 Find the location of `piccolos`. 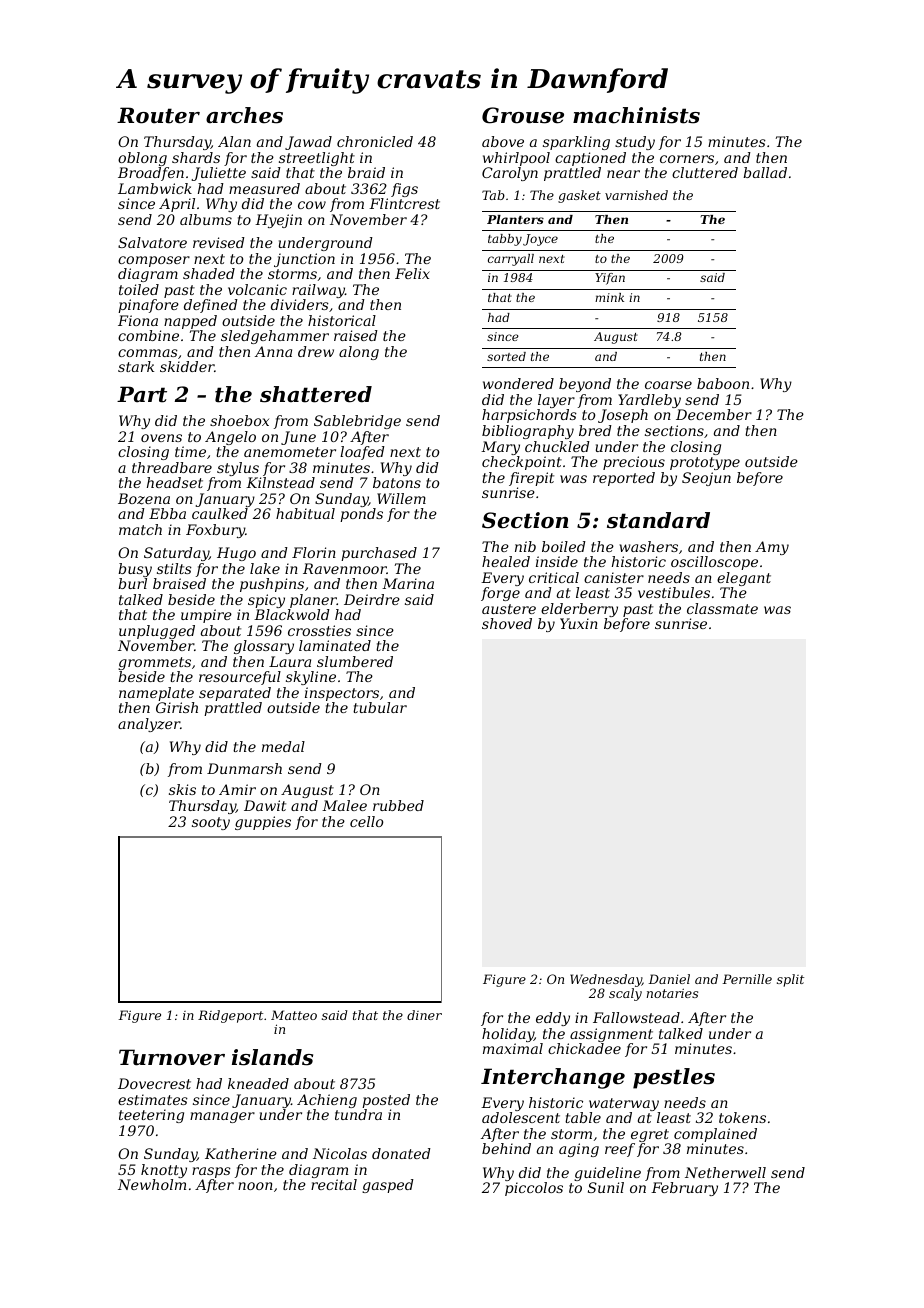

piccolos is located at coordinates (534, 1189).
